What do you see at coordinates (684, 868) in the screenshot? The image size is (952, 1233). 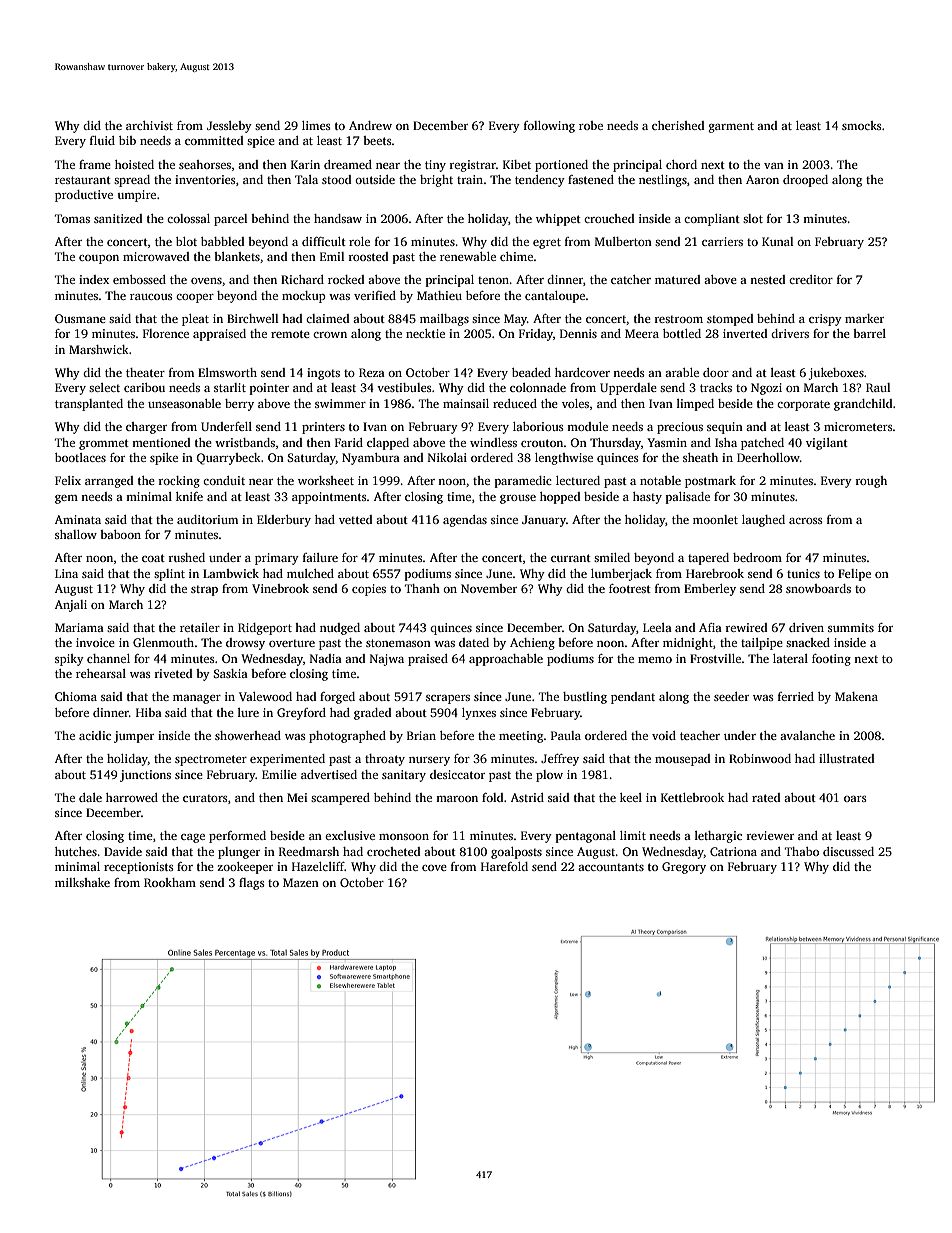 I see `Gregory` at bounding box center [684, 868].
